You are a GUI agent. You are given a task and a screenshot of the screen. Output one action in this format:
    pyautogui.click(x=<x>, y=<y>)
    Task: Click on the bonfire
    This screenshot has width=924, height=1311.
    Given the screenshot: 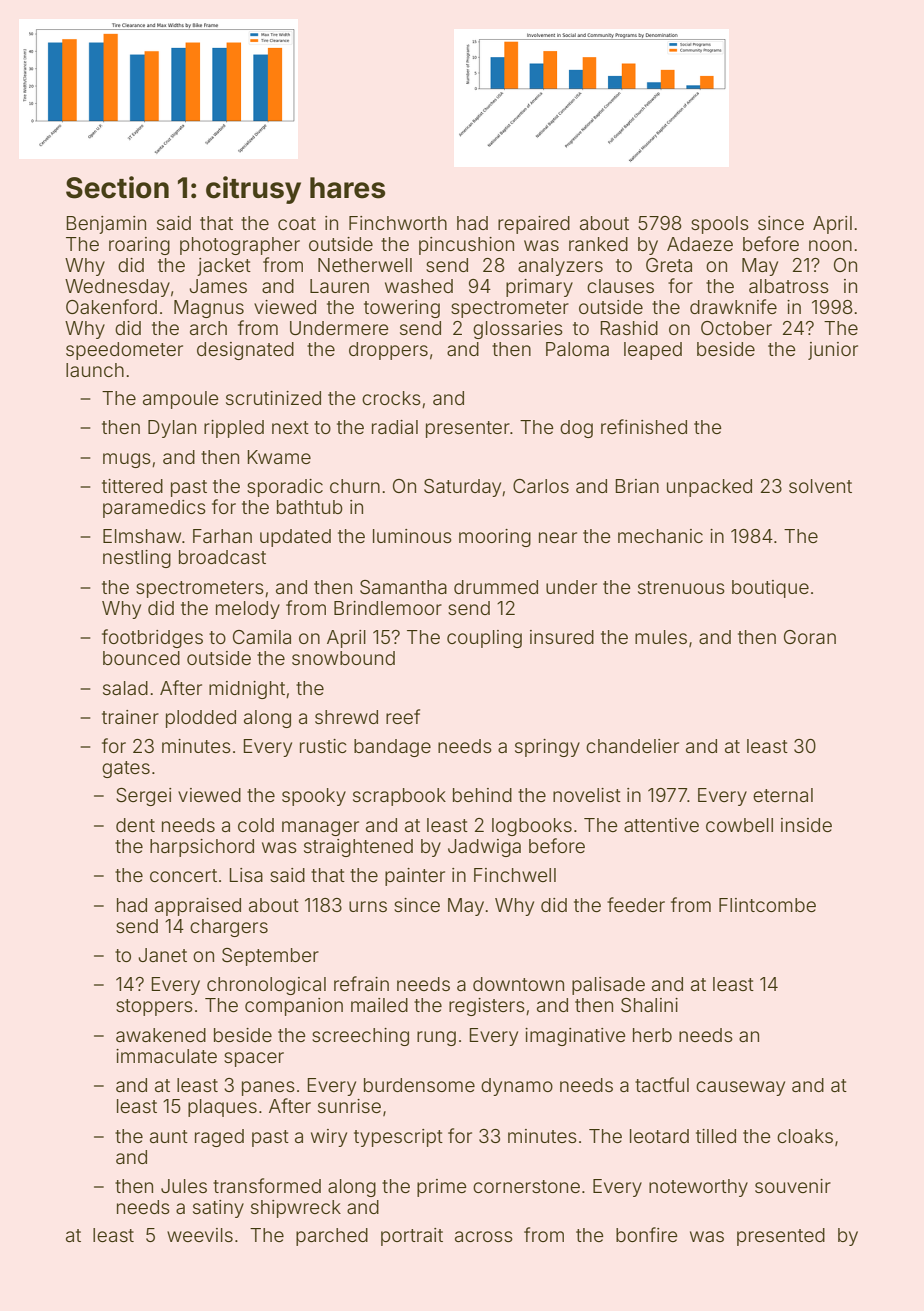 What is the action you would take?
    pyautogui.click(x=647, y=1234)
